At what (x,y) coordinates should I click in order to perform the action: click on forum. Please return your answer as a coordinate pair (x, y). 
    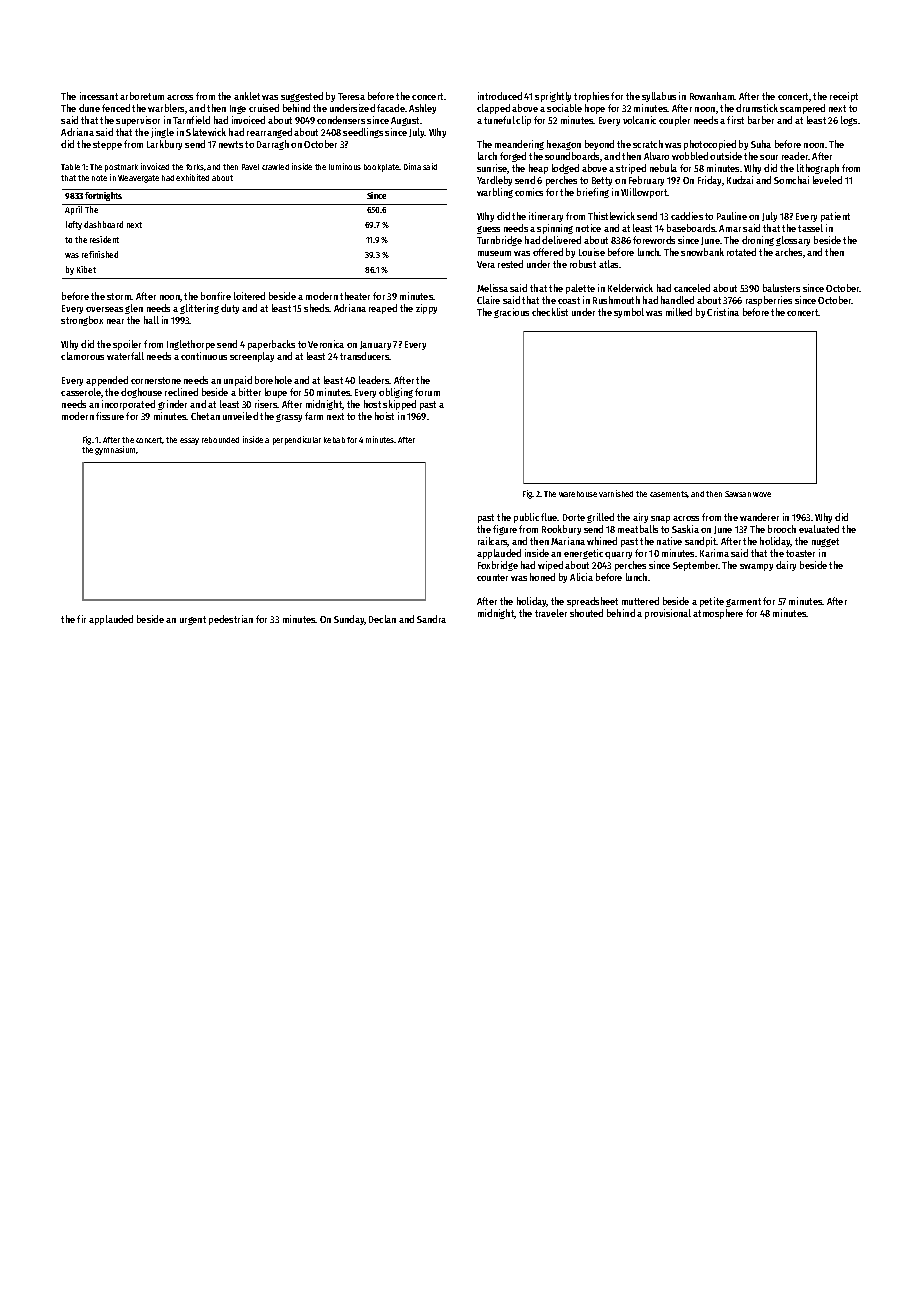
    Looking at the image, I should click on (427, 392).
